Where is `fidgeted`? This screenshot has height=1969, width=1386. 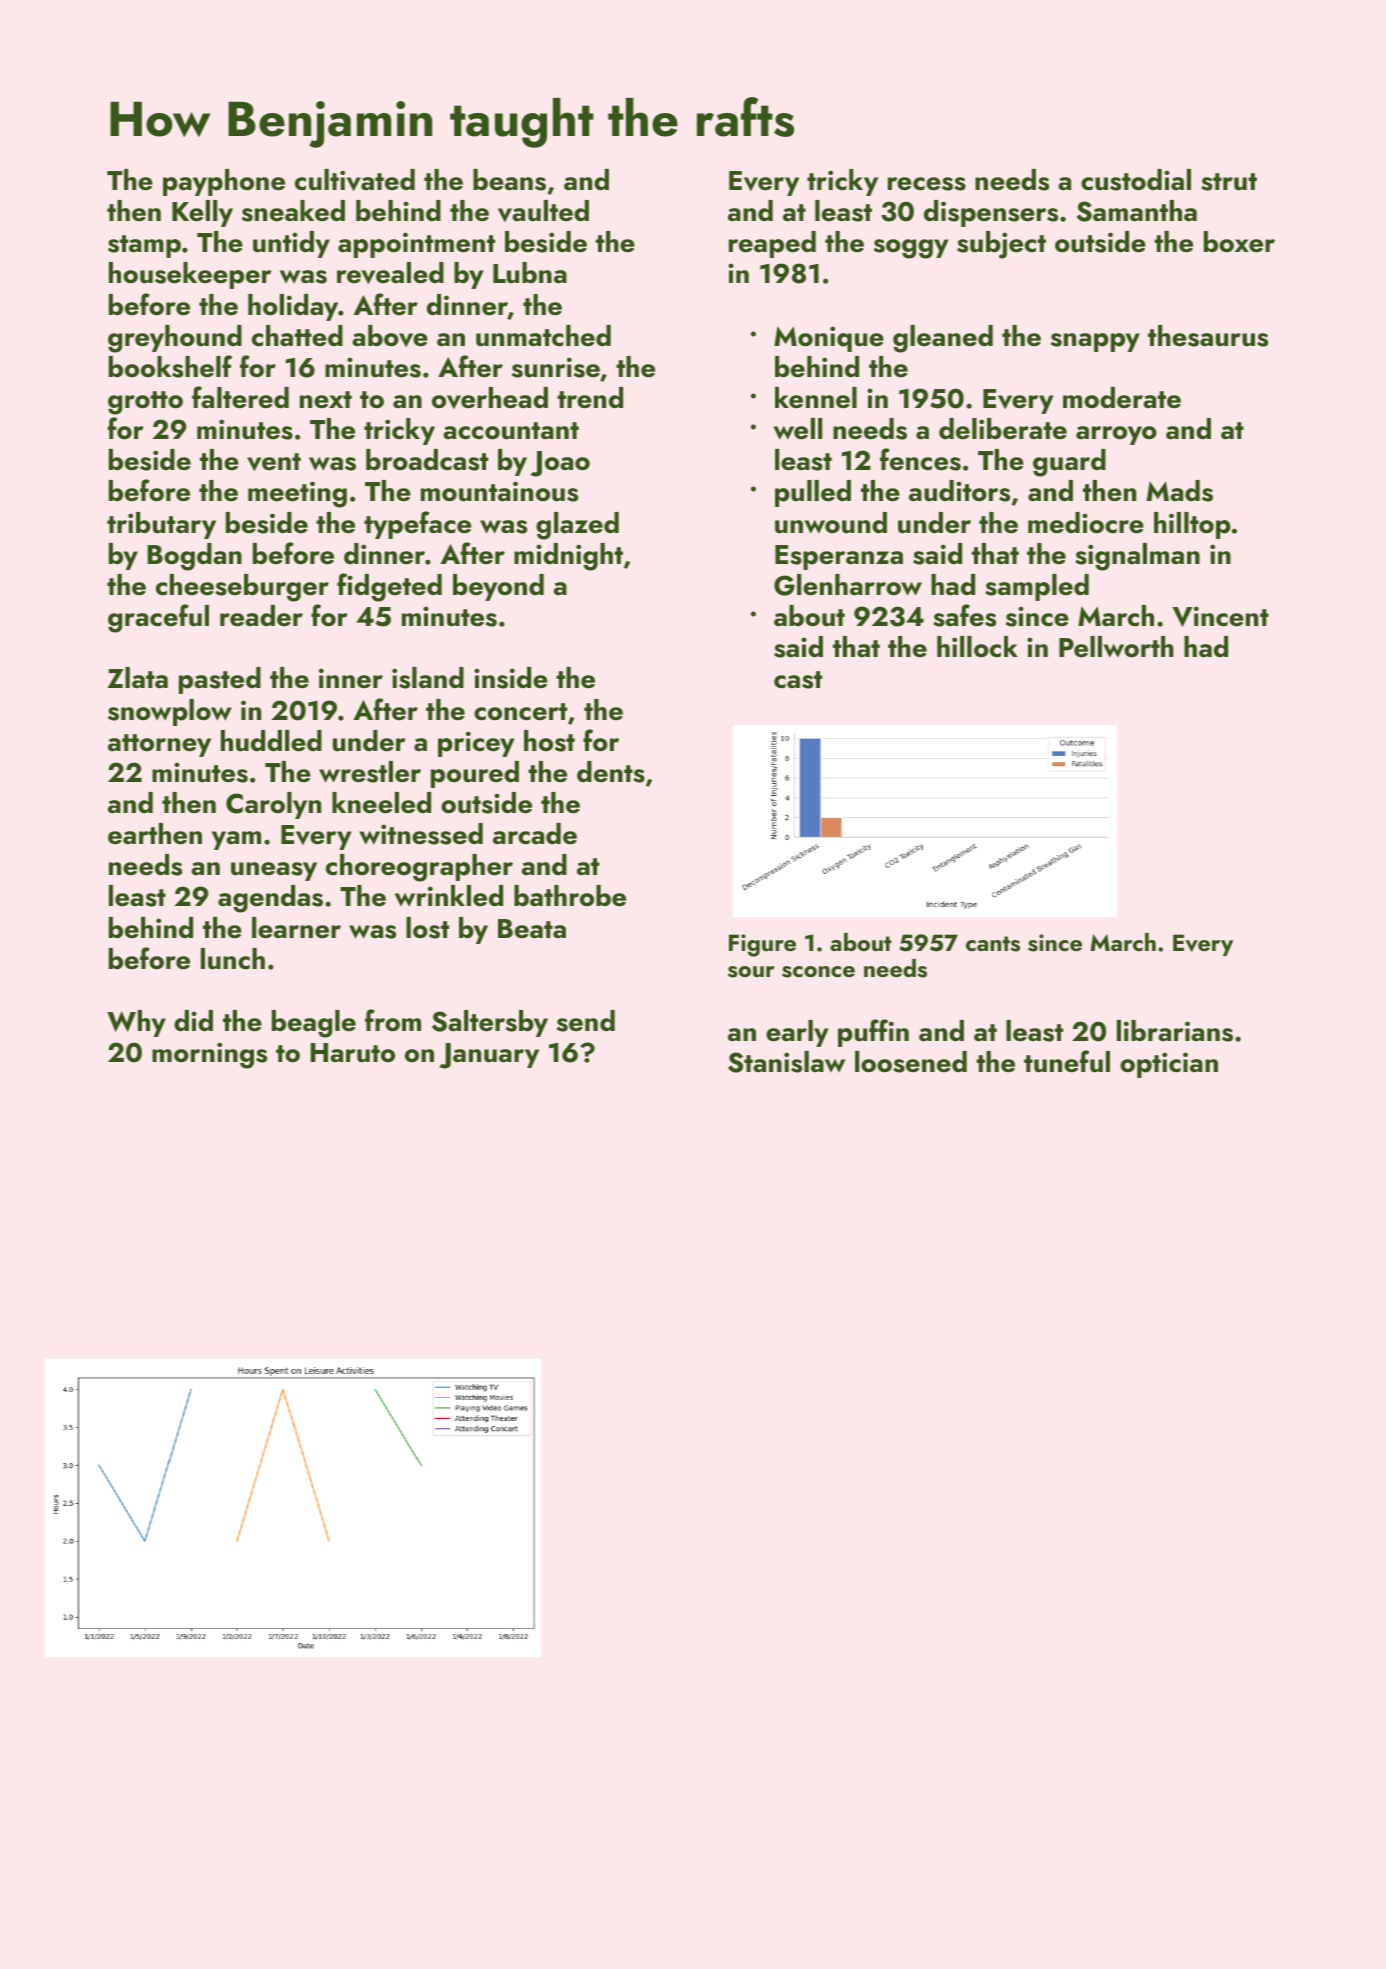
fidgeted is located at coordinates (389, 587).
